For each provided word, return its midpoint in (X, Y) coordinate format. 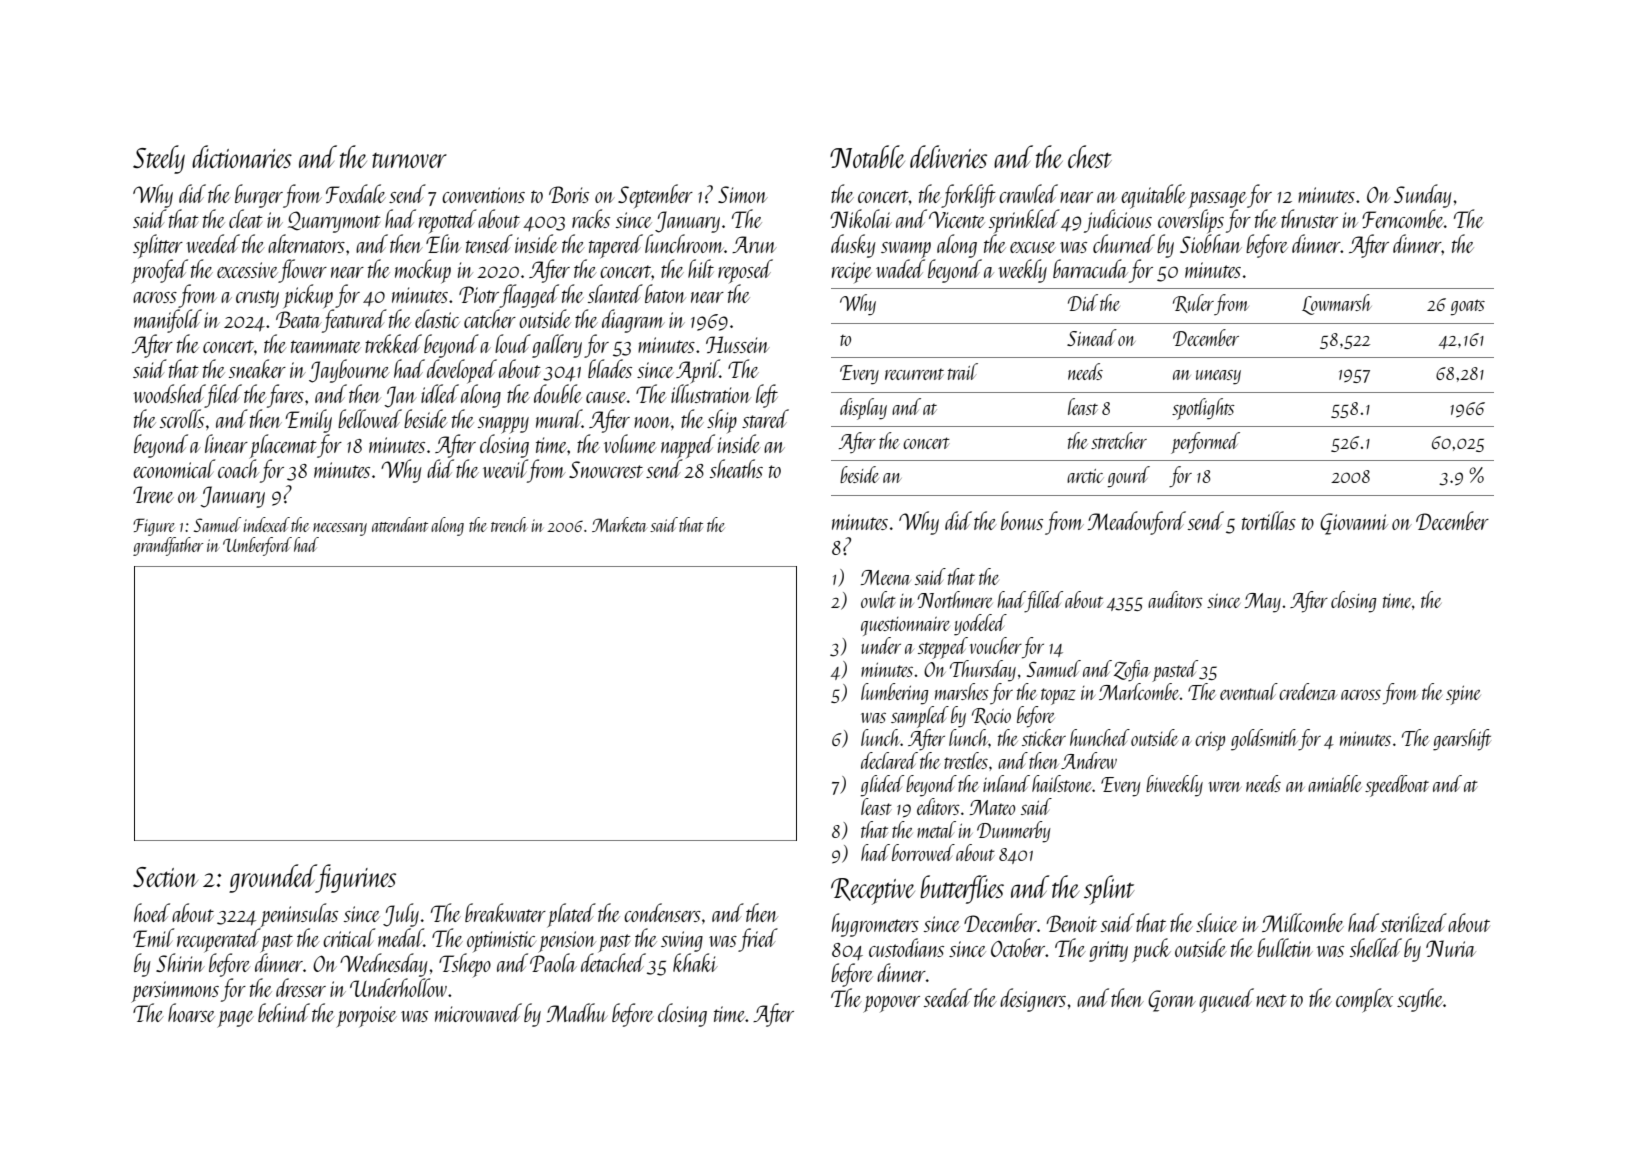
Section (165, 877)
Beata (299, 319)
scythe (1420, 1000)
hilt (701, 268)
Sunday (1423, 196)
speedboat (1397, 786)
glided (882, 786)
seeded (948, 997)
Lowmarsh (1337, 304)
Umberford (257, 546)
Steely (159, 159)
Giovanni (1354, 524)
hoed (152, 912)
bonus (1022, 520)
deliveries (948, 156)
